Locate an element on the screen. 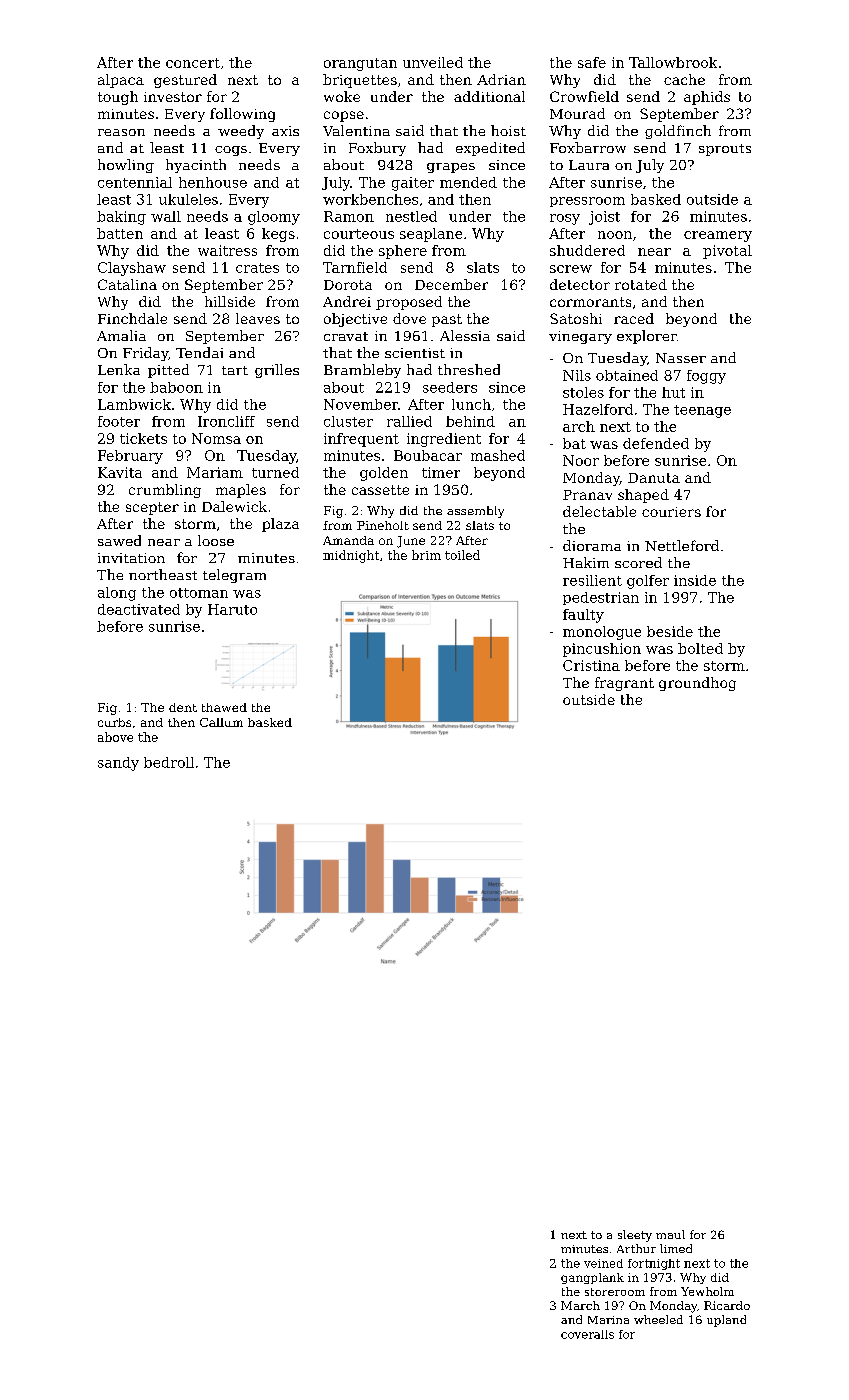 This screenshot has height=1400, width=849. Amanda is located at coordinates (348, 540).
